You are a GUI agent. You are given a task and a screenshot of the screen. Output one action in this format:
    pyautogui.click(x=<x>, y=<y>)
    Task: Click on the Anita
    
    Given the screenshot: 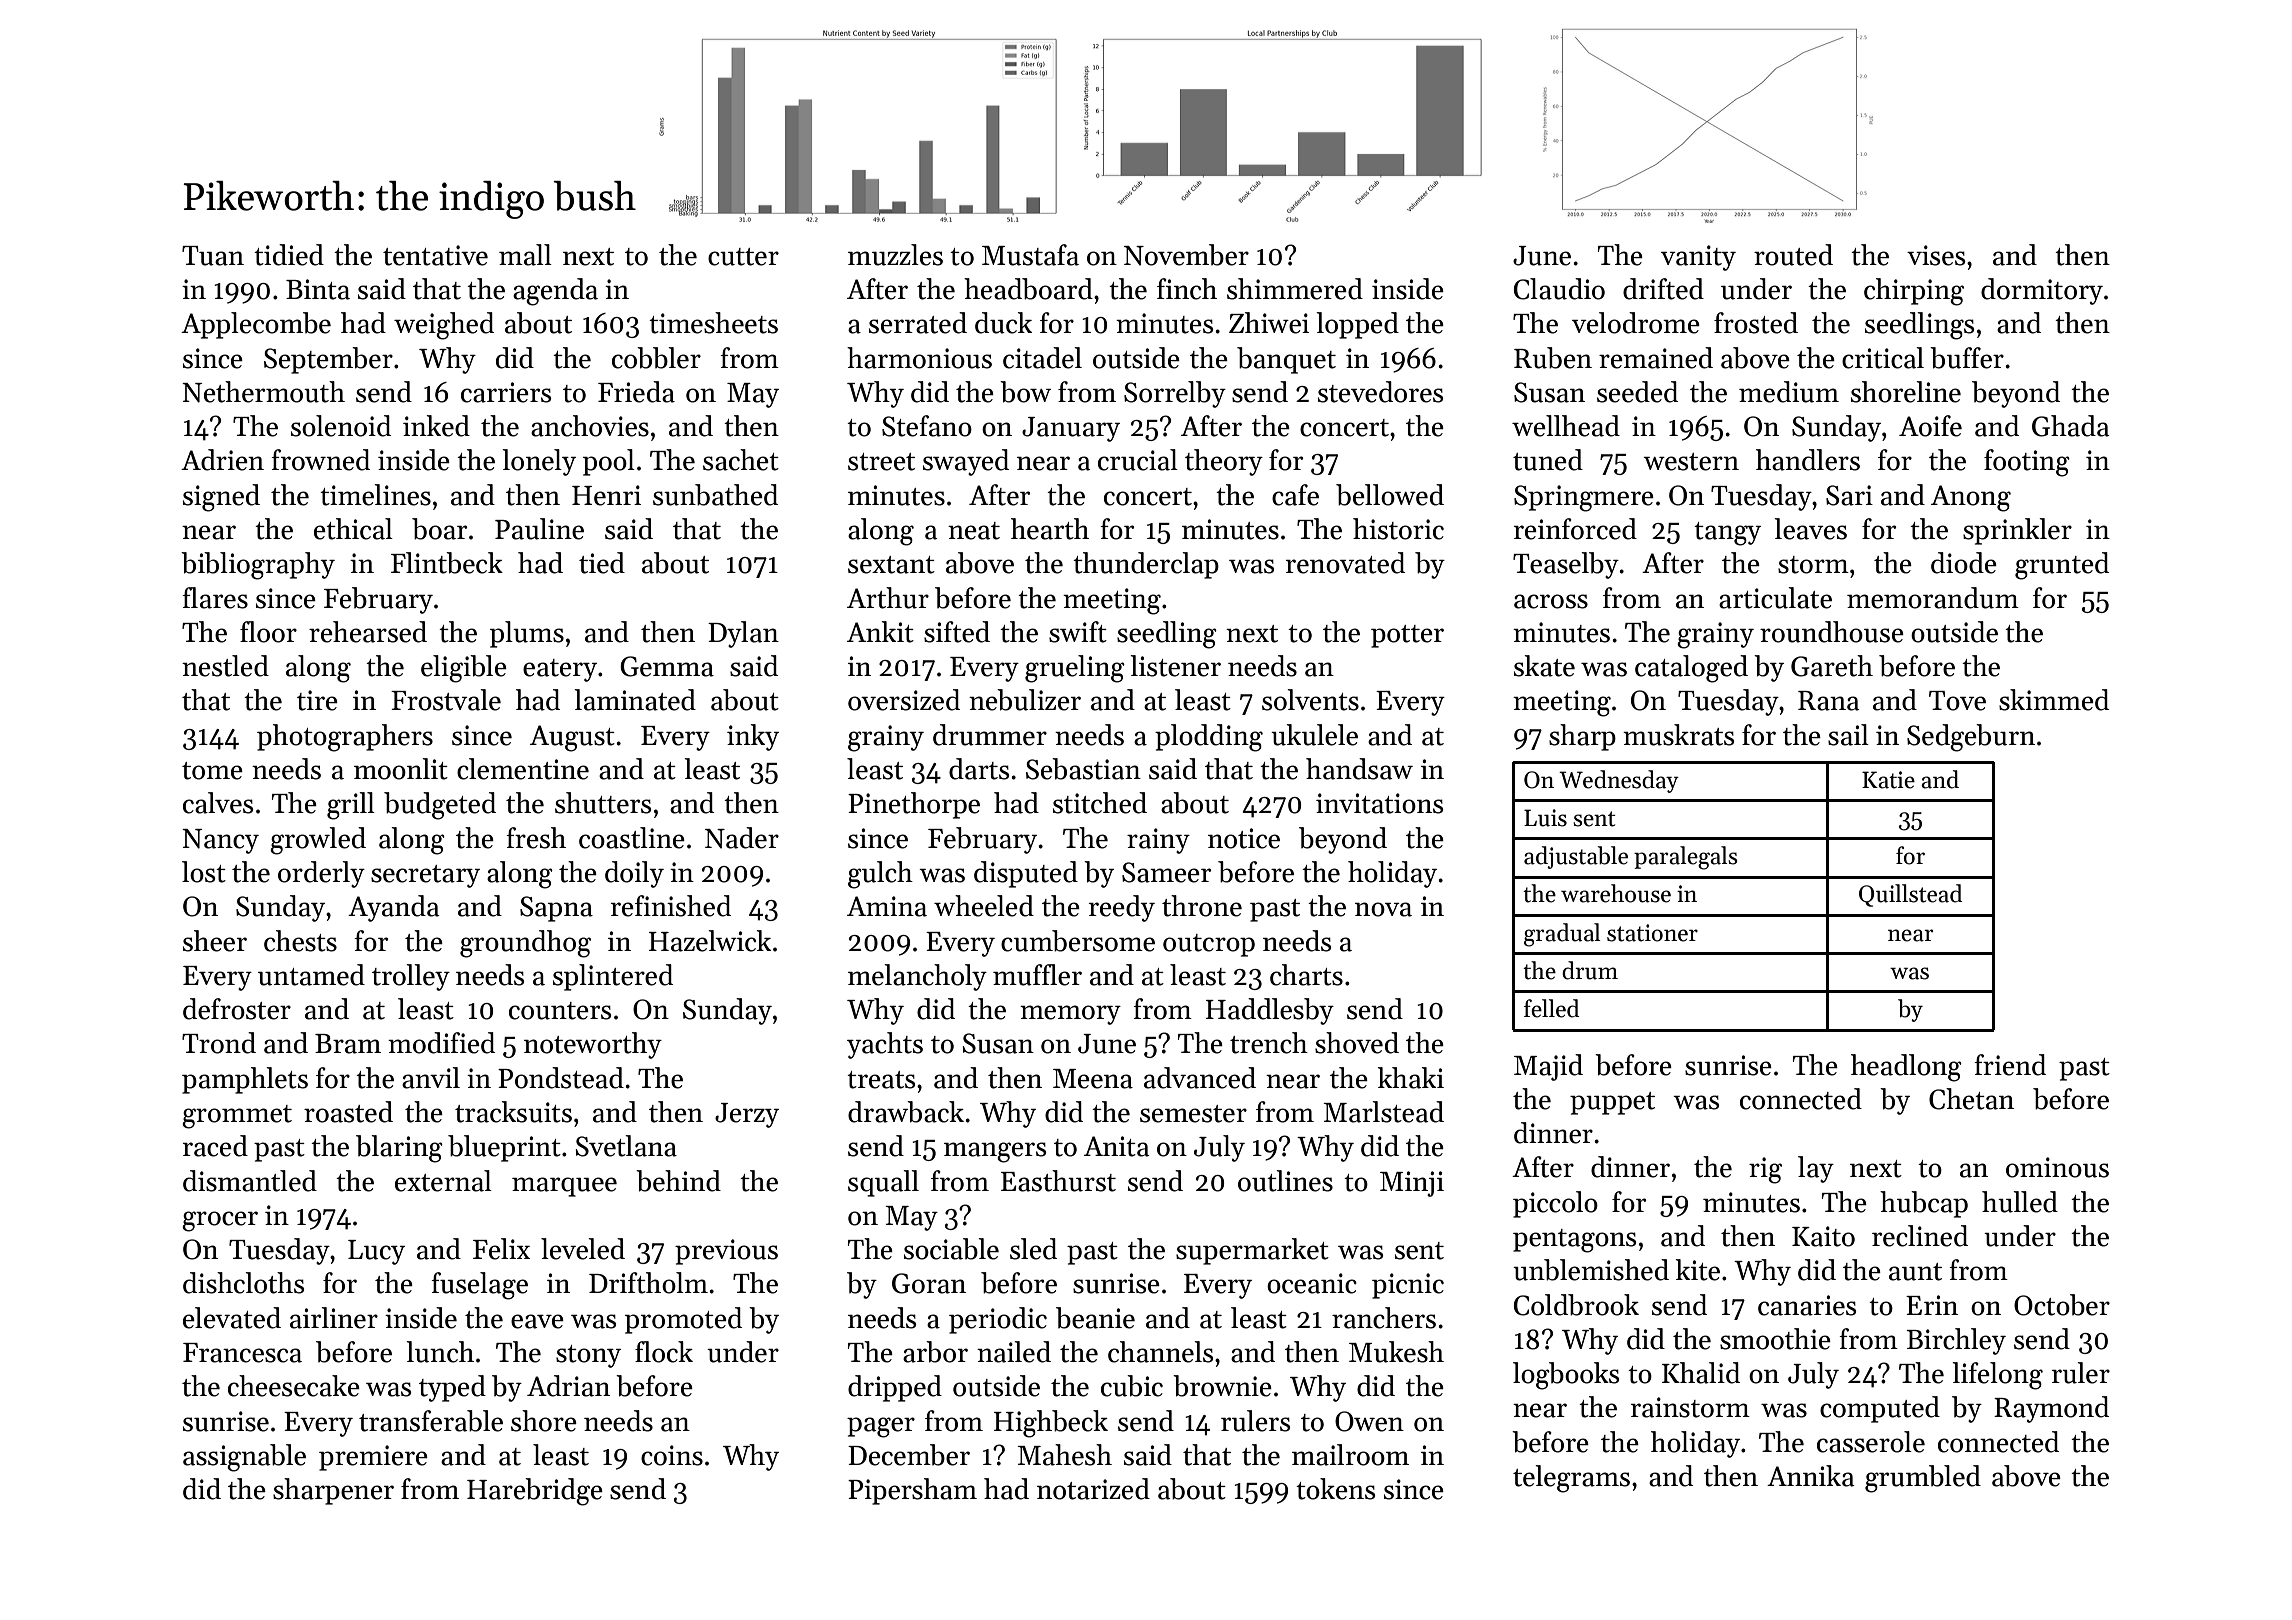 What is the action you would take?
    pyautogui.click(x=1116, y=1146)
